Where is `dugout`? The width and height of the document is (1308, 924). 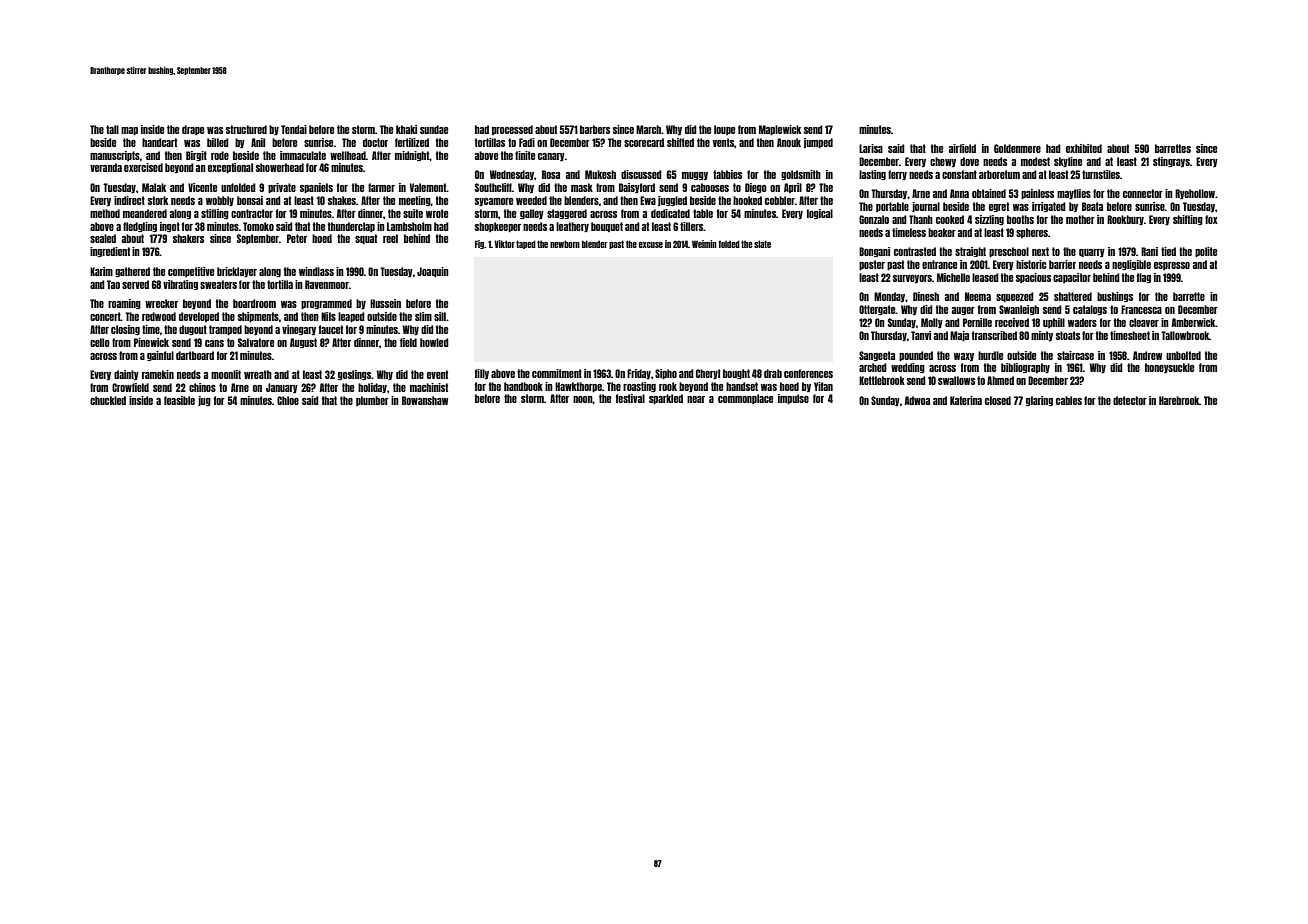
dugout is located at coordinates (193, 330).
